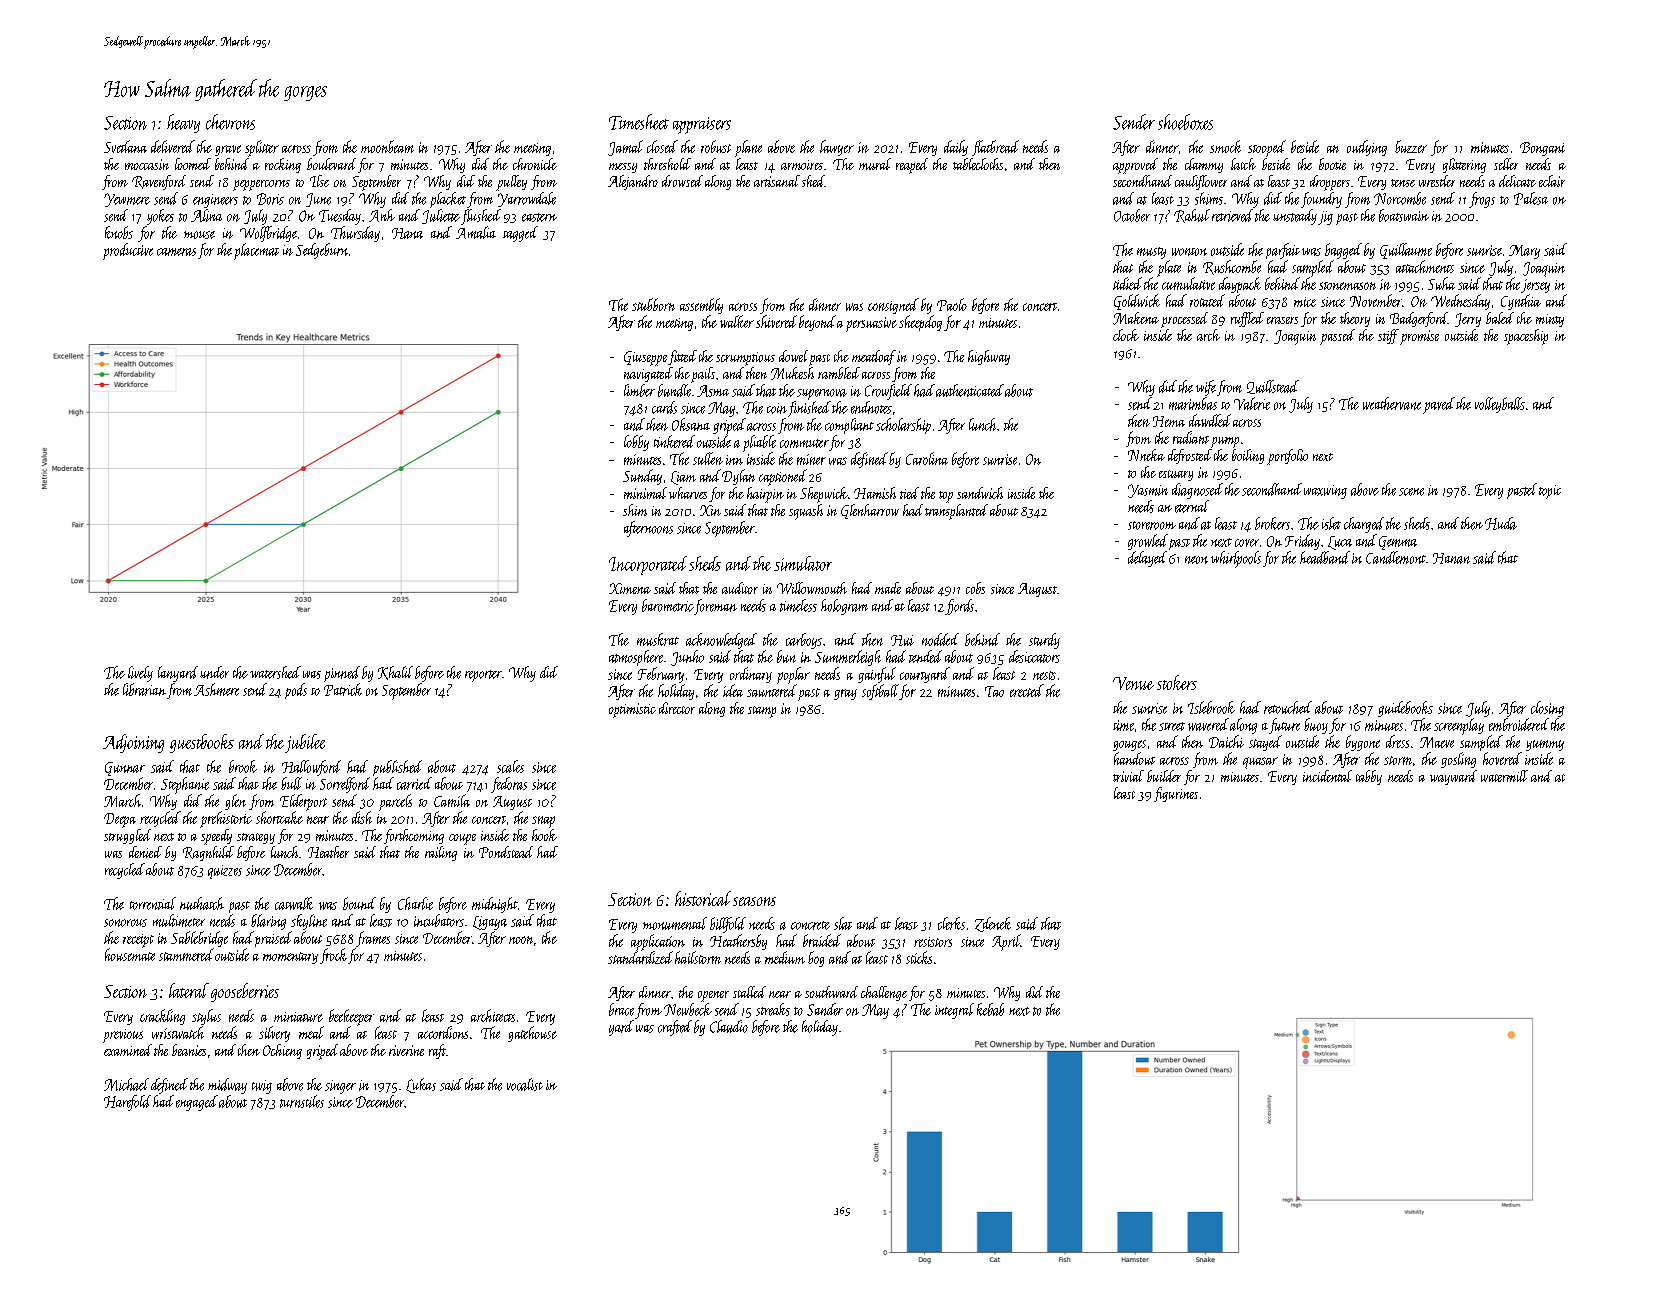  Describe the element at coordinates (525, 1084) in the document. I see `vocalist` at that location.
